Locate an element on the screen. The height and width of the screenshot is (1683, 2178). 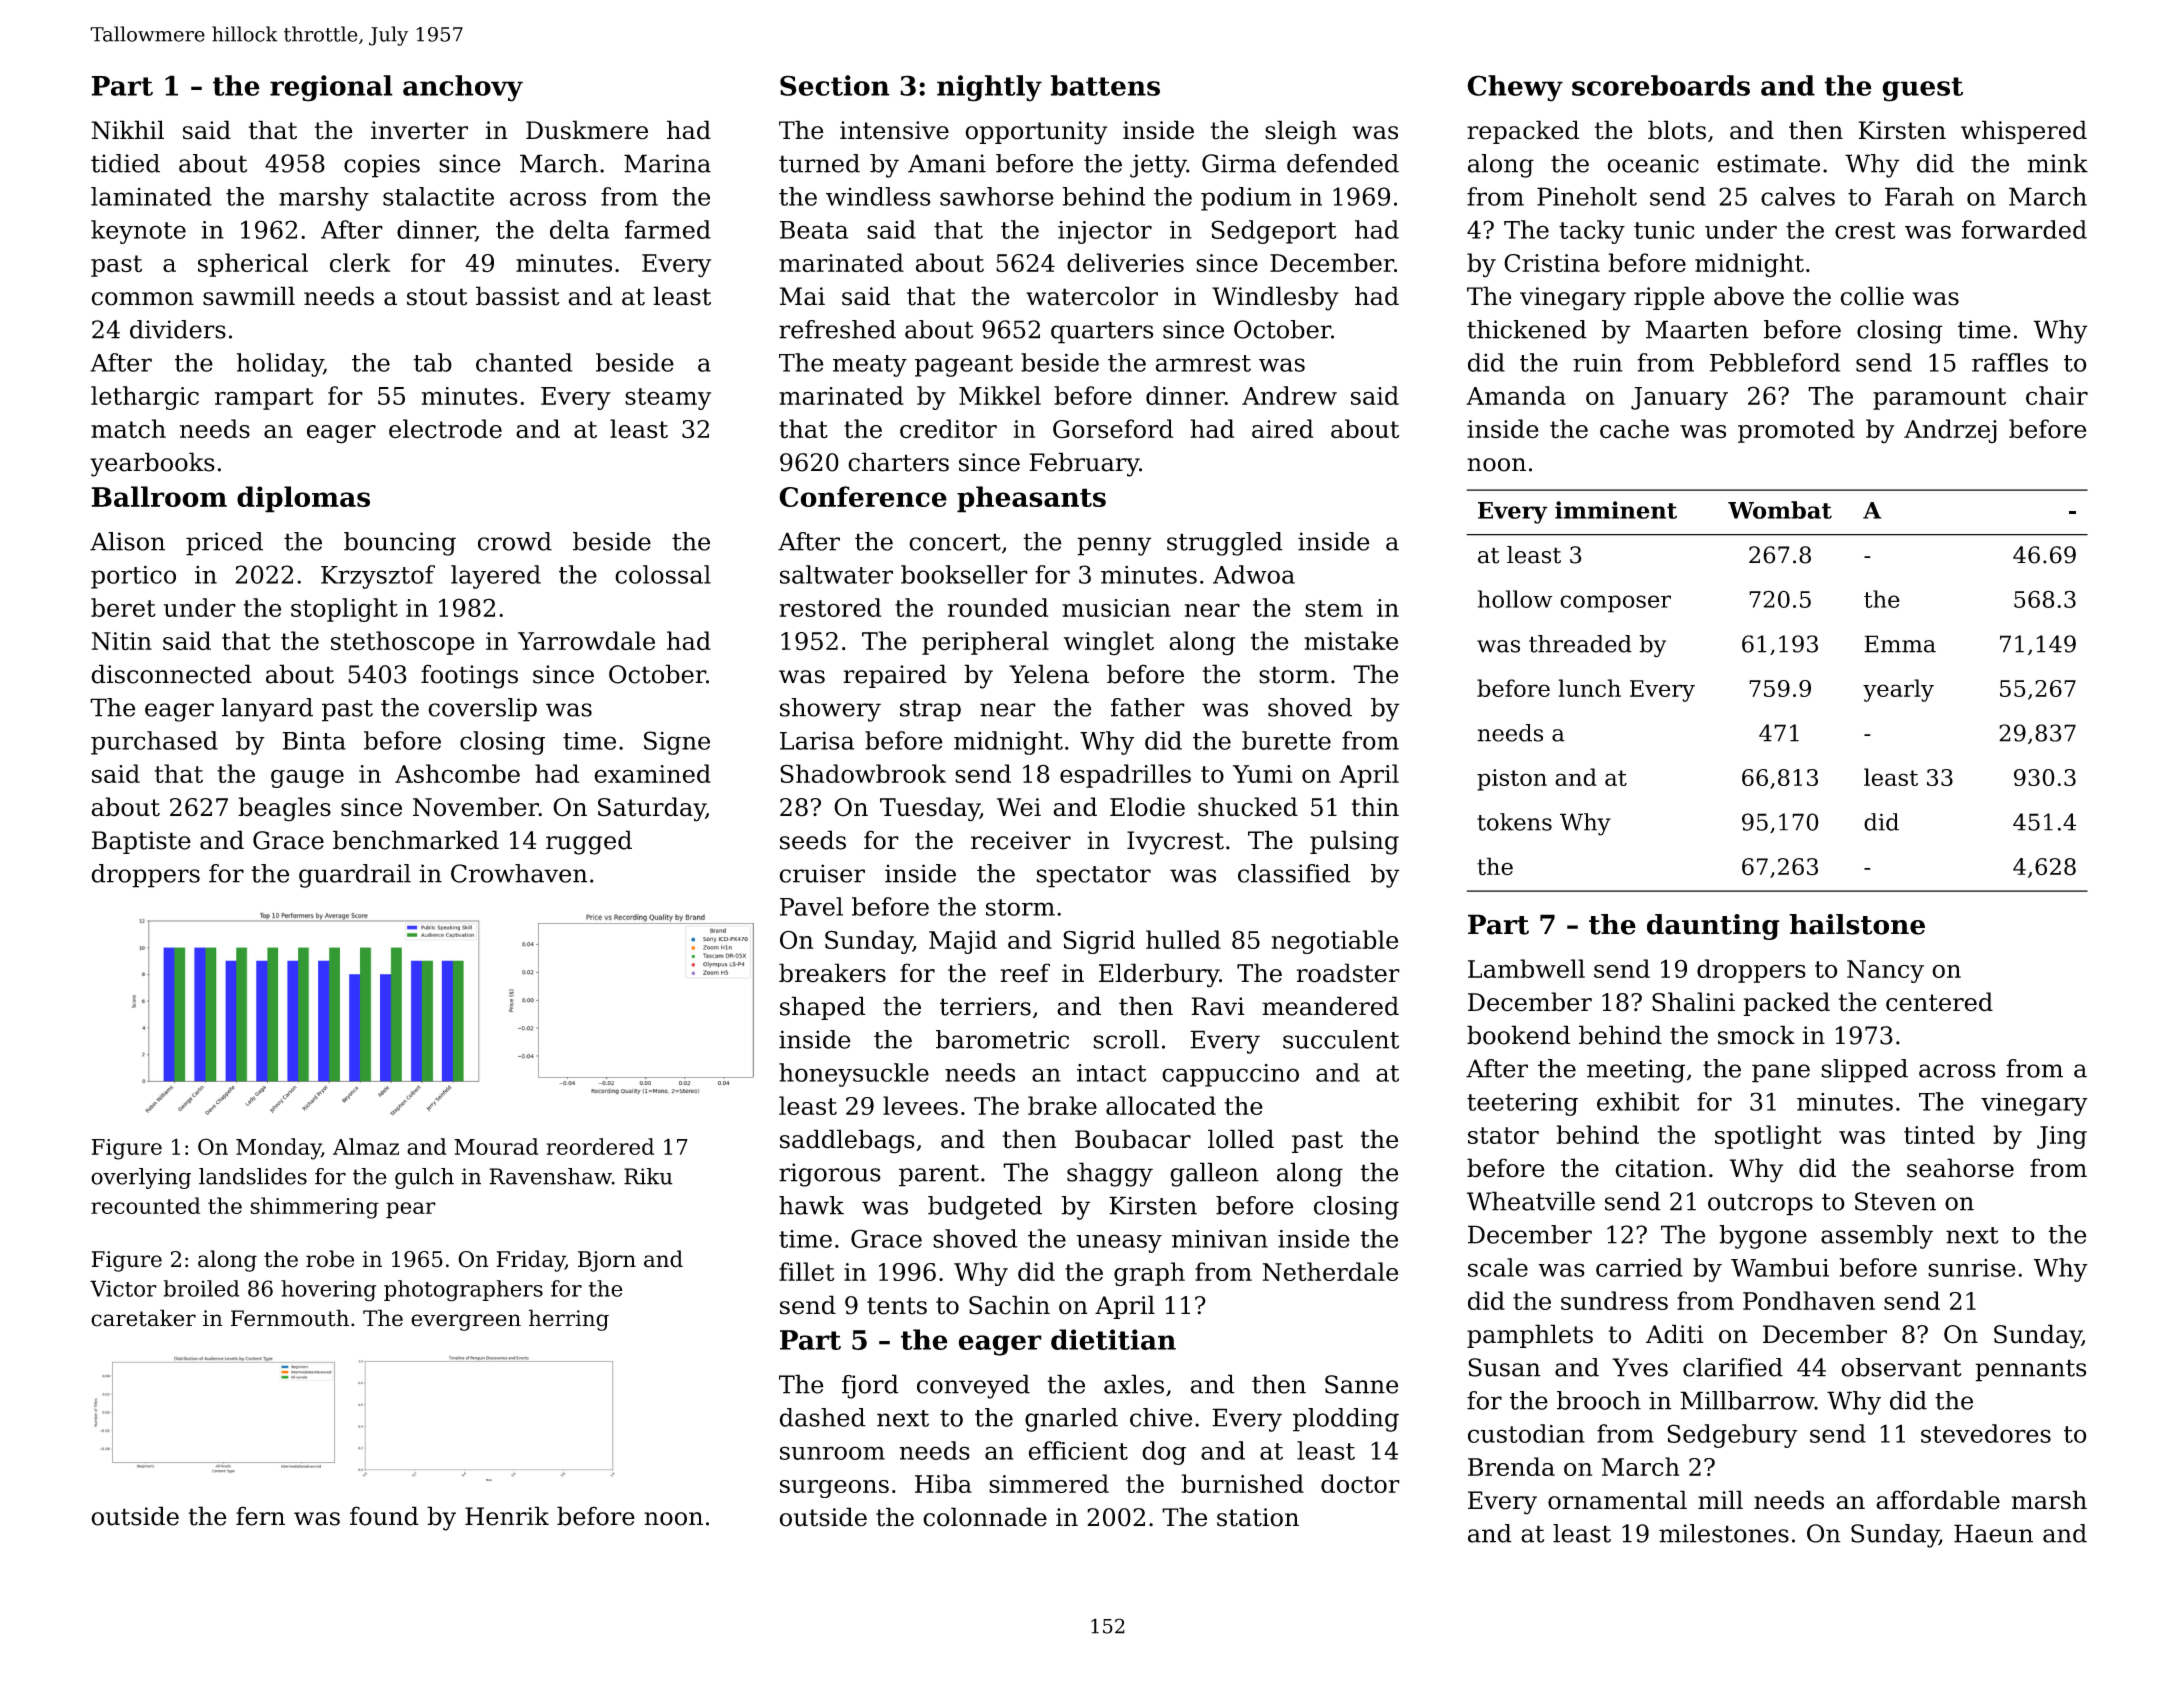
guardrail is located at coordinates (355, 876).
